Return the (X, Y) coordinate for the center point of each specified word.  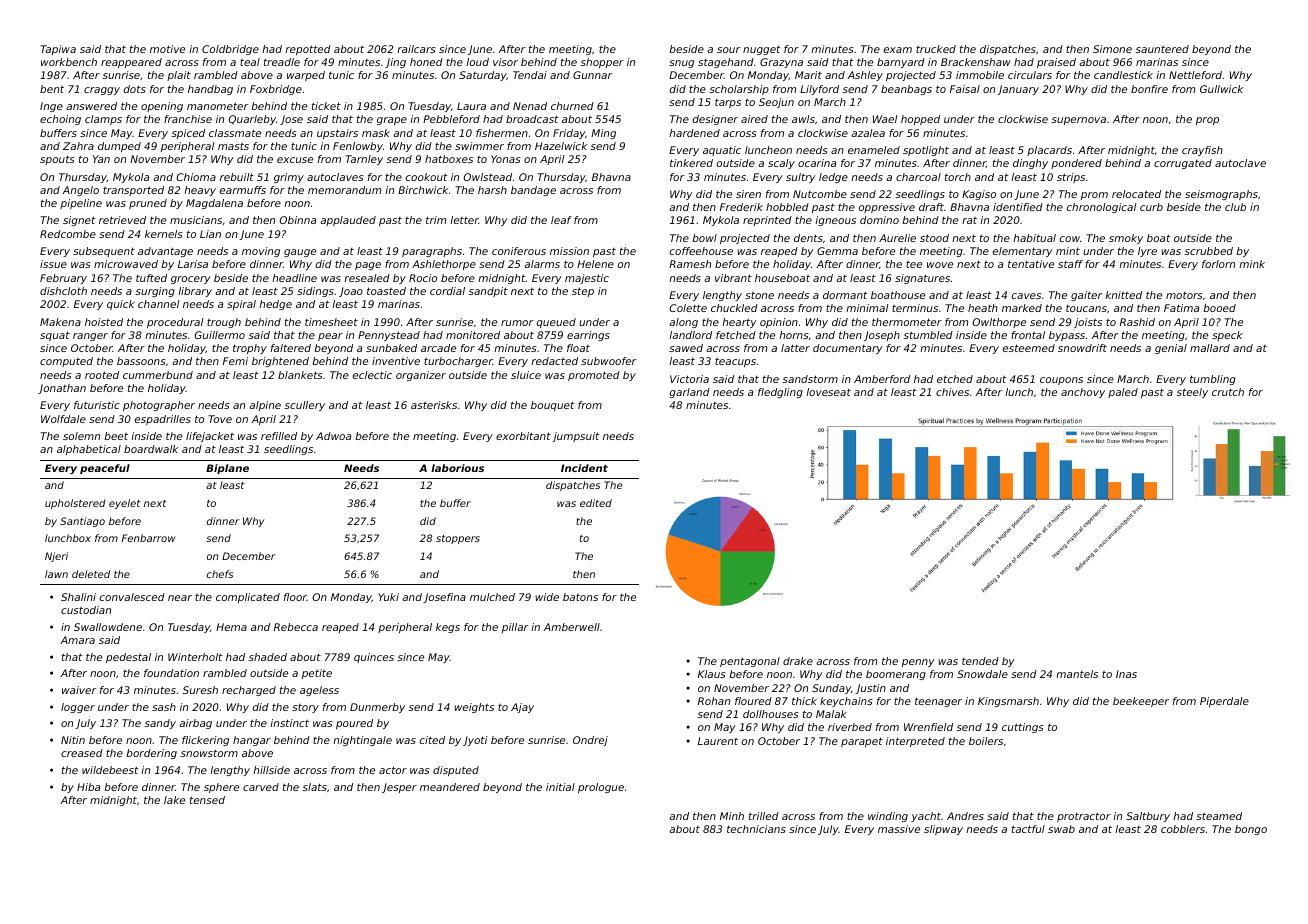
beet (116, 436)
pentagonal (750, 662)
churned (572, 106)
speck (1227, 336)
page (368, 266)
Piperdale (1224, 702)
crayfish (1202, 151)
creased (82, 753)
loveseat (828, 392)
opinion (779, 323)
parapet (862, 742)
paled (1123, 393)
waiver (79, 690)
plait (179, 76)
